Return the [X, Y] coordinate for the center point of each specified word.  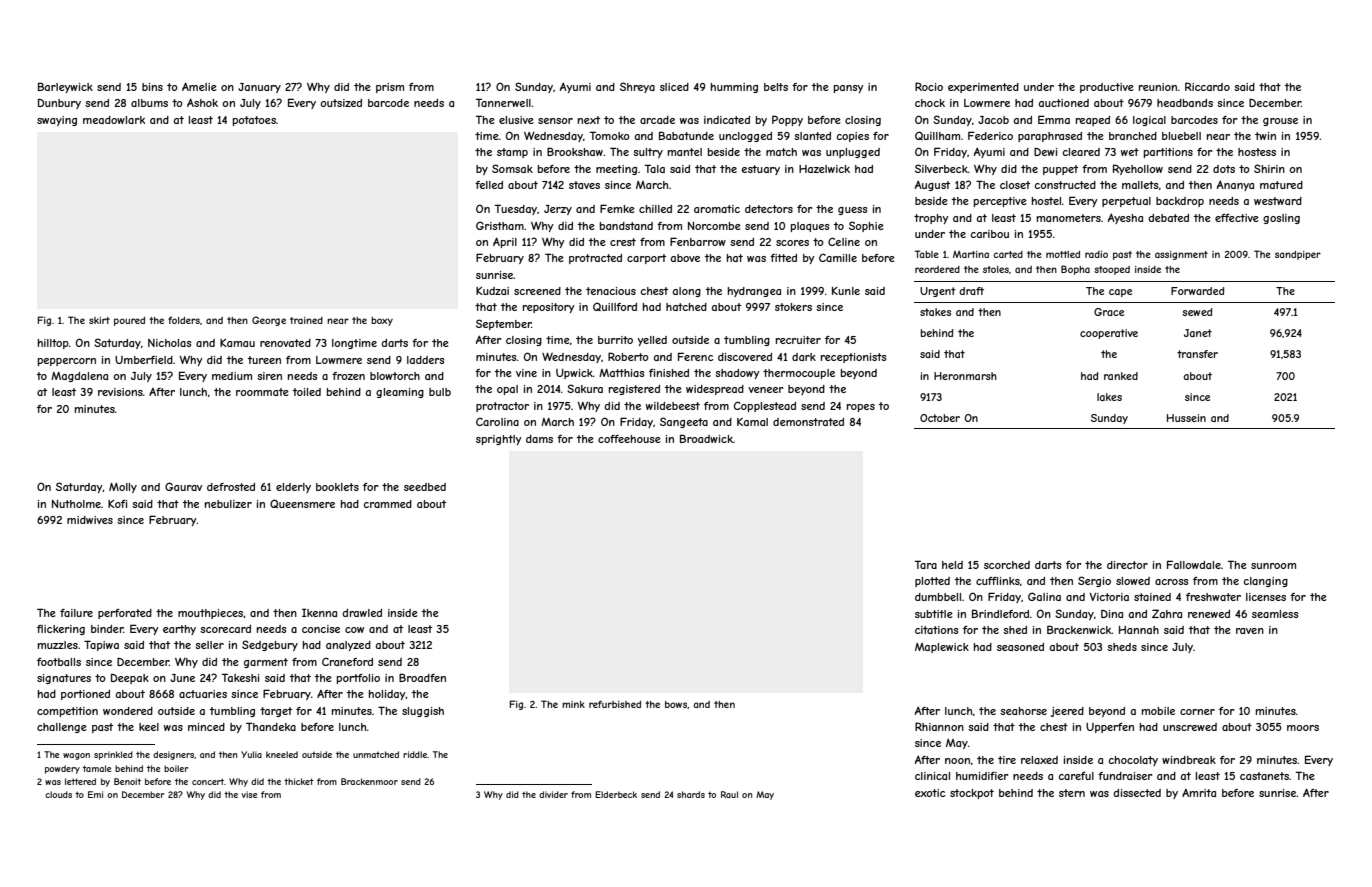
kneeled [282, 754]
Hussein [1186, 418]
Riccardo [1207, 86]
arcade [657, 120]
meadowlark [114, 120]
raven [1250, 631]
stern [1072, 793]
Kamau [237, 343]
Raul [729, 794]
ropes [861, 408]
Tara [926, 564]
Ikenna [319, 612]
